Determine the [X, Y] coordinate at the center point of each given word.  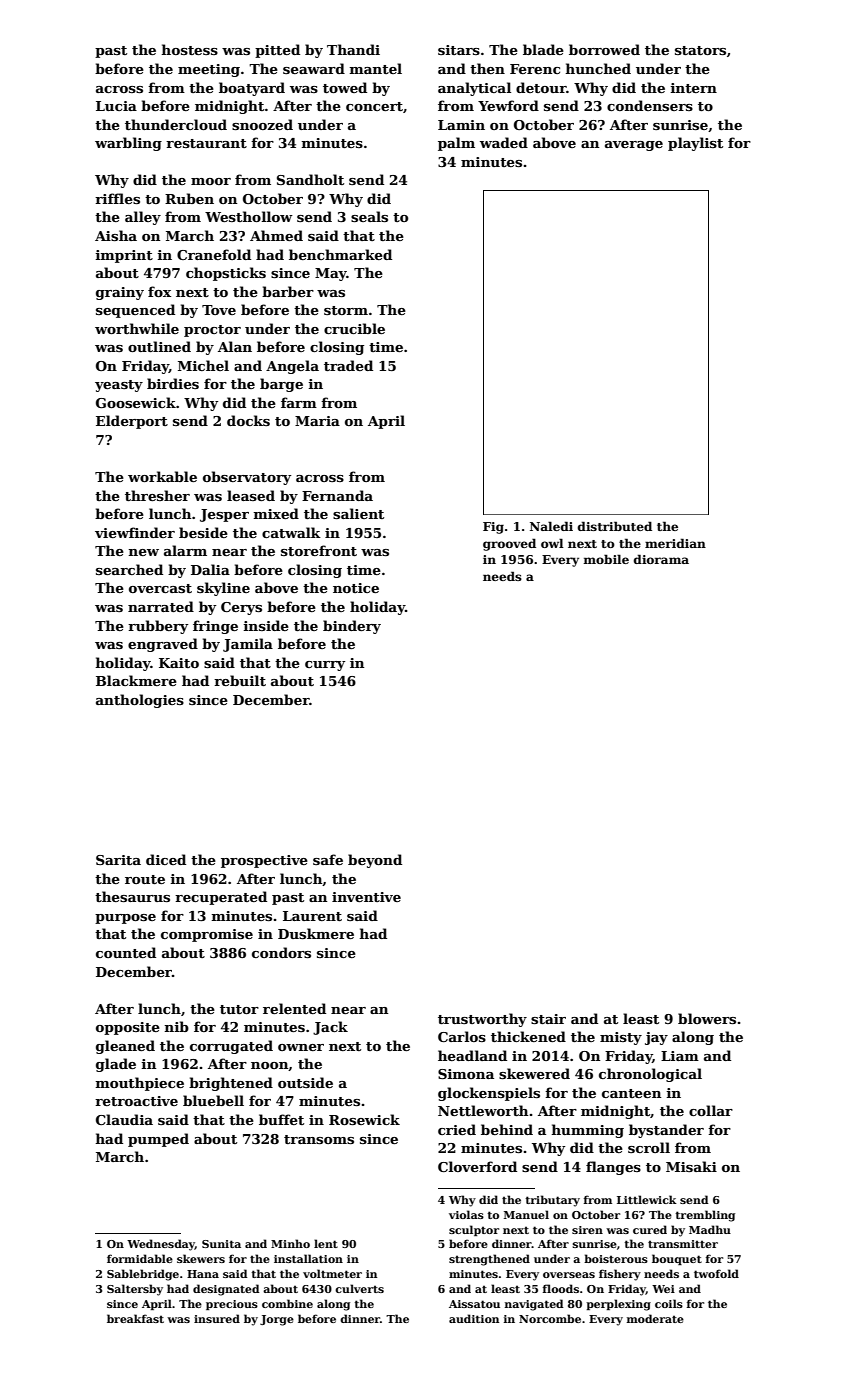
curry [325, 666]
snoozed [262, 124]
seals [369, 216]
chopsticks [226, 274]
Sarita [118, 860]
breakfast [135, 1318]
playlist [695, 144]
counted [126, 952]
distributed [615, 526]
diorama [661, 559]
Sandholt [310, 179]
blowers [707, 1018]
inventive [366, 897]
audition [474, 1318]
